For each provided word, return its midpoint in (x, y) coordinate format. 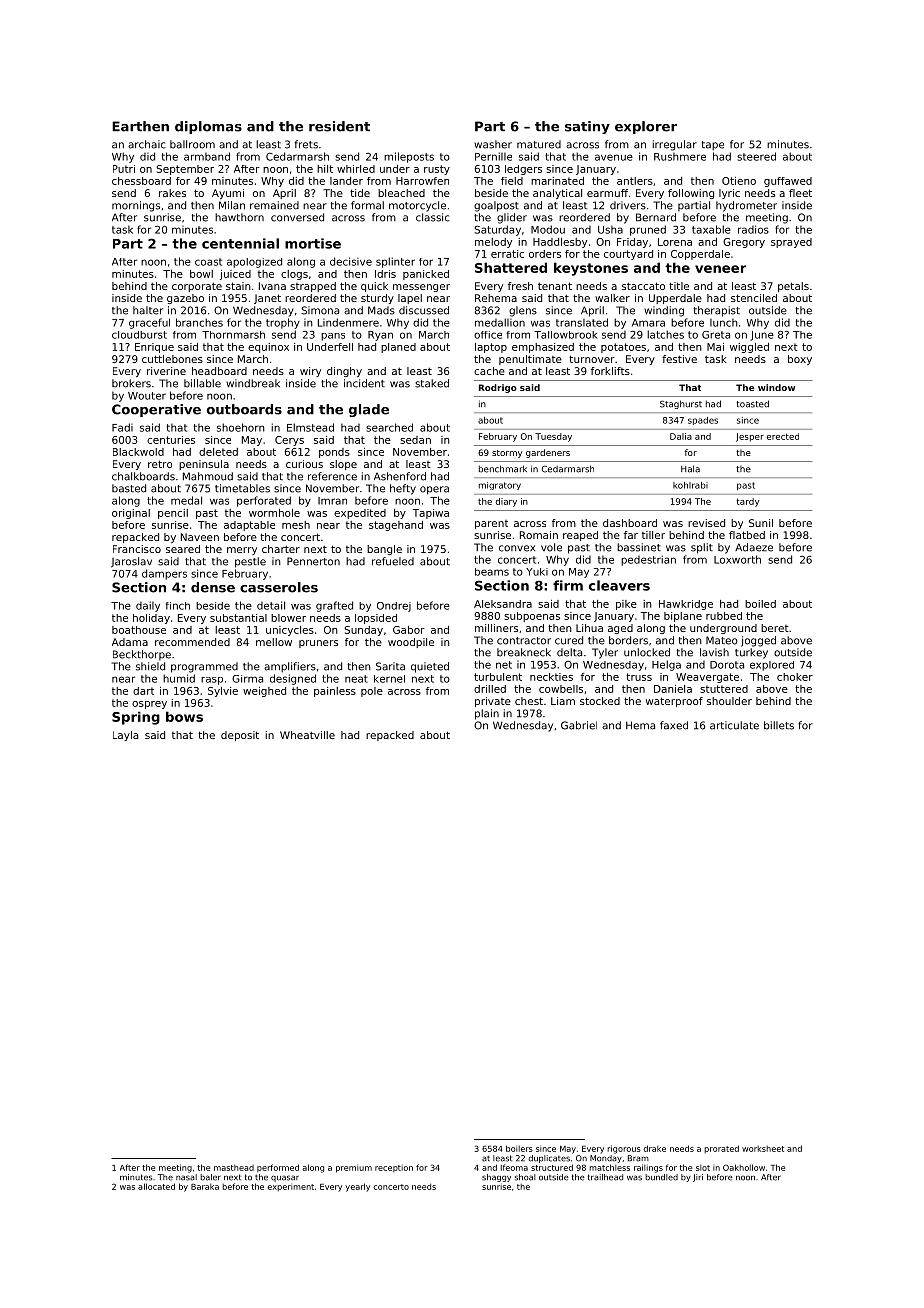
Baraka (205, 1187)
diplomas (208, 127)
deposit (240, 736)
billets (779, 725)
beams (492, 572)
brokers (131, 383)
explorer (646, 127)
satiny (587, 127)
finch (177, 606)
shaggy (496, 1178)
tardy (747, 502)
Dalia (681, 436)
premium (354, 1169)
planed (398, 348)
